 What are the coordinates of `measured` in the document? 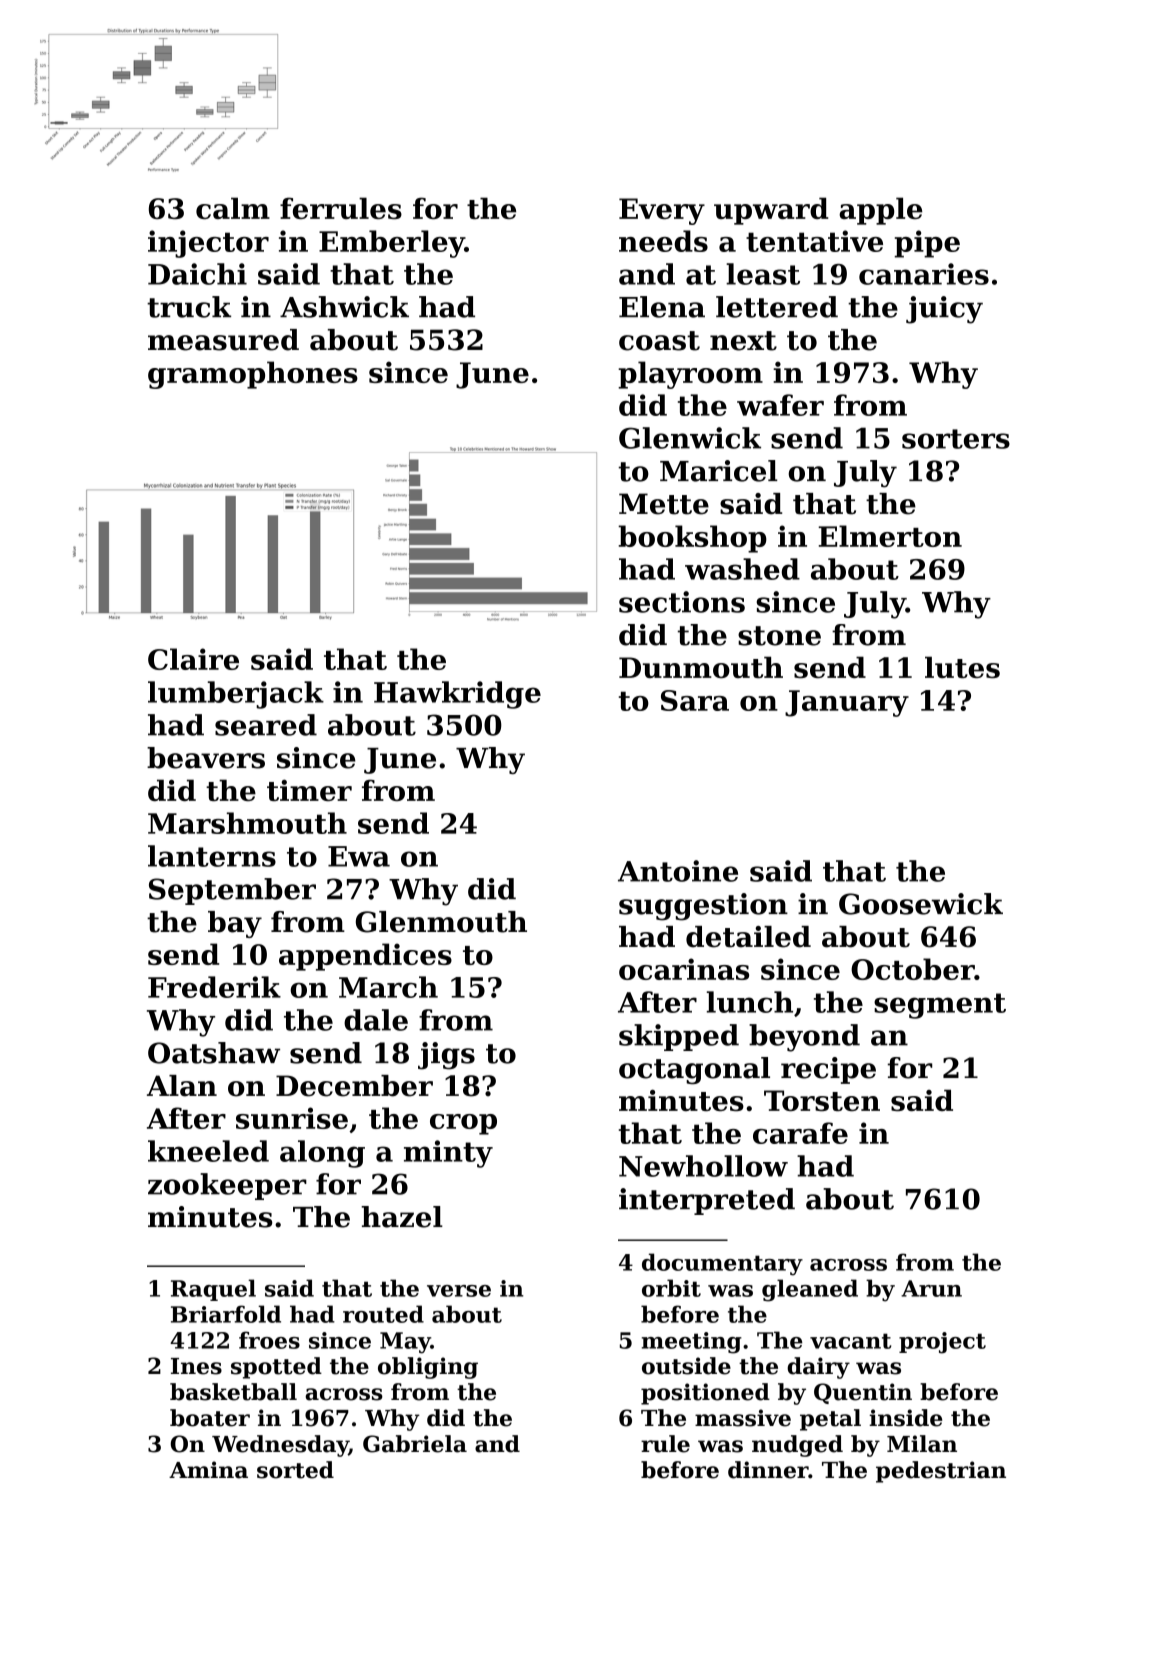 It's located at (223, 340).
